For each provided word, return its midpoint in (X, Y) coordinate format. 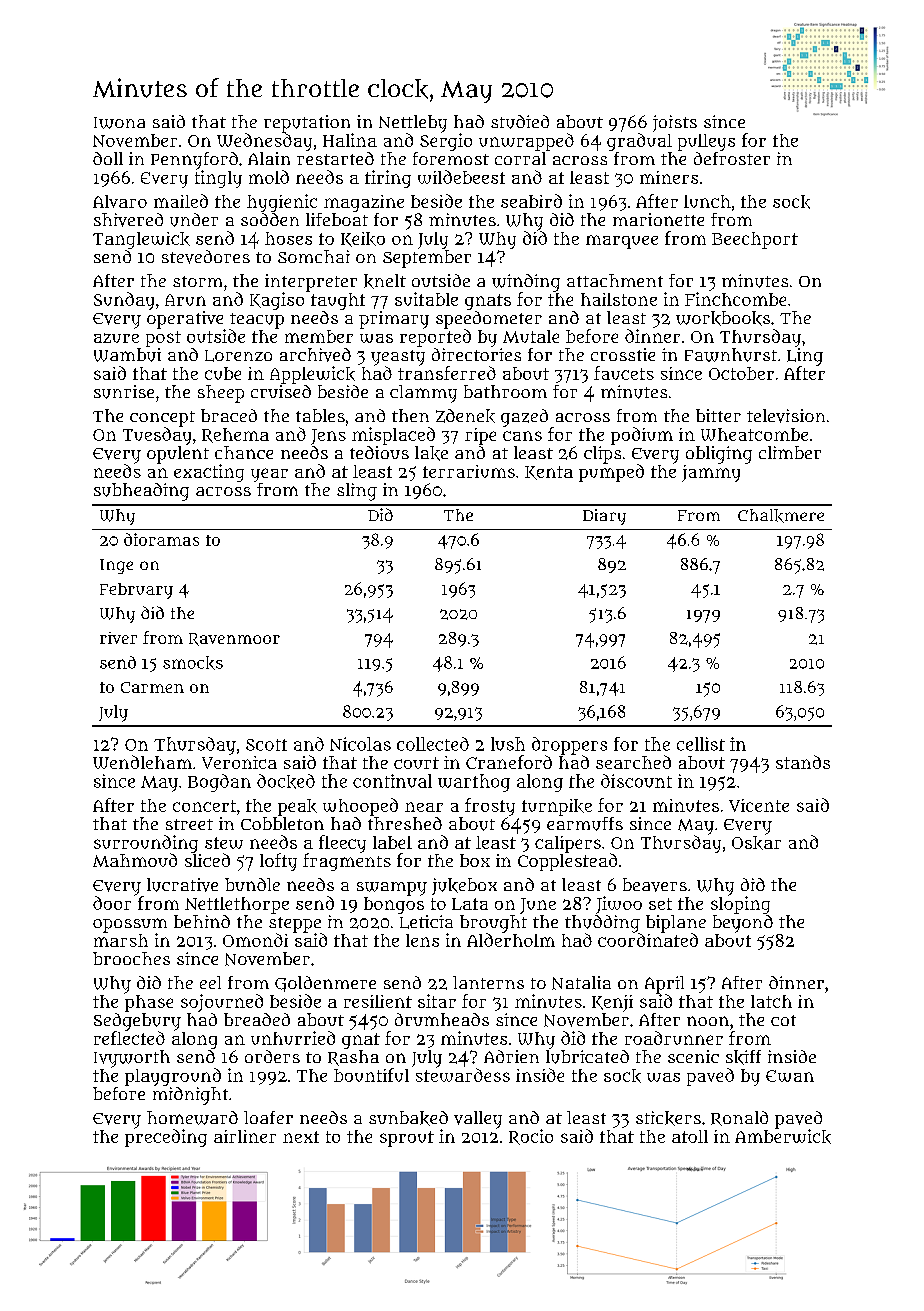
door (112, 903)
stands (803, 762)
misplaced (393, 436)
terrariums (469, 471)
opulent (178, 455)
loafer (268, 1117)
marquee (622, 242)
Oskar (756, 843)
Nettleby (413, 124)
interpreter (311, 283)
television (786, 416)
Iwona (119, 123)
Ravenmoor (234, 639)
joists (675, 123)
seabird (531, 201)
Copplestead (567, 862)
